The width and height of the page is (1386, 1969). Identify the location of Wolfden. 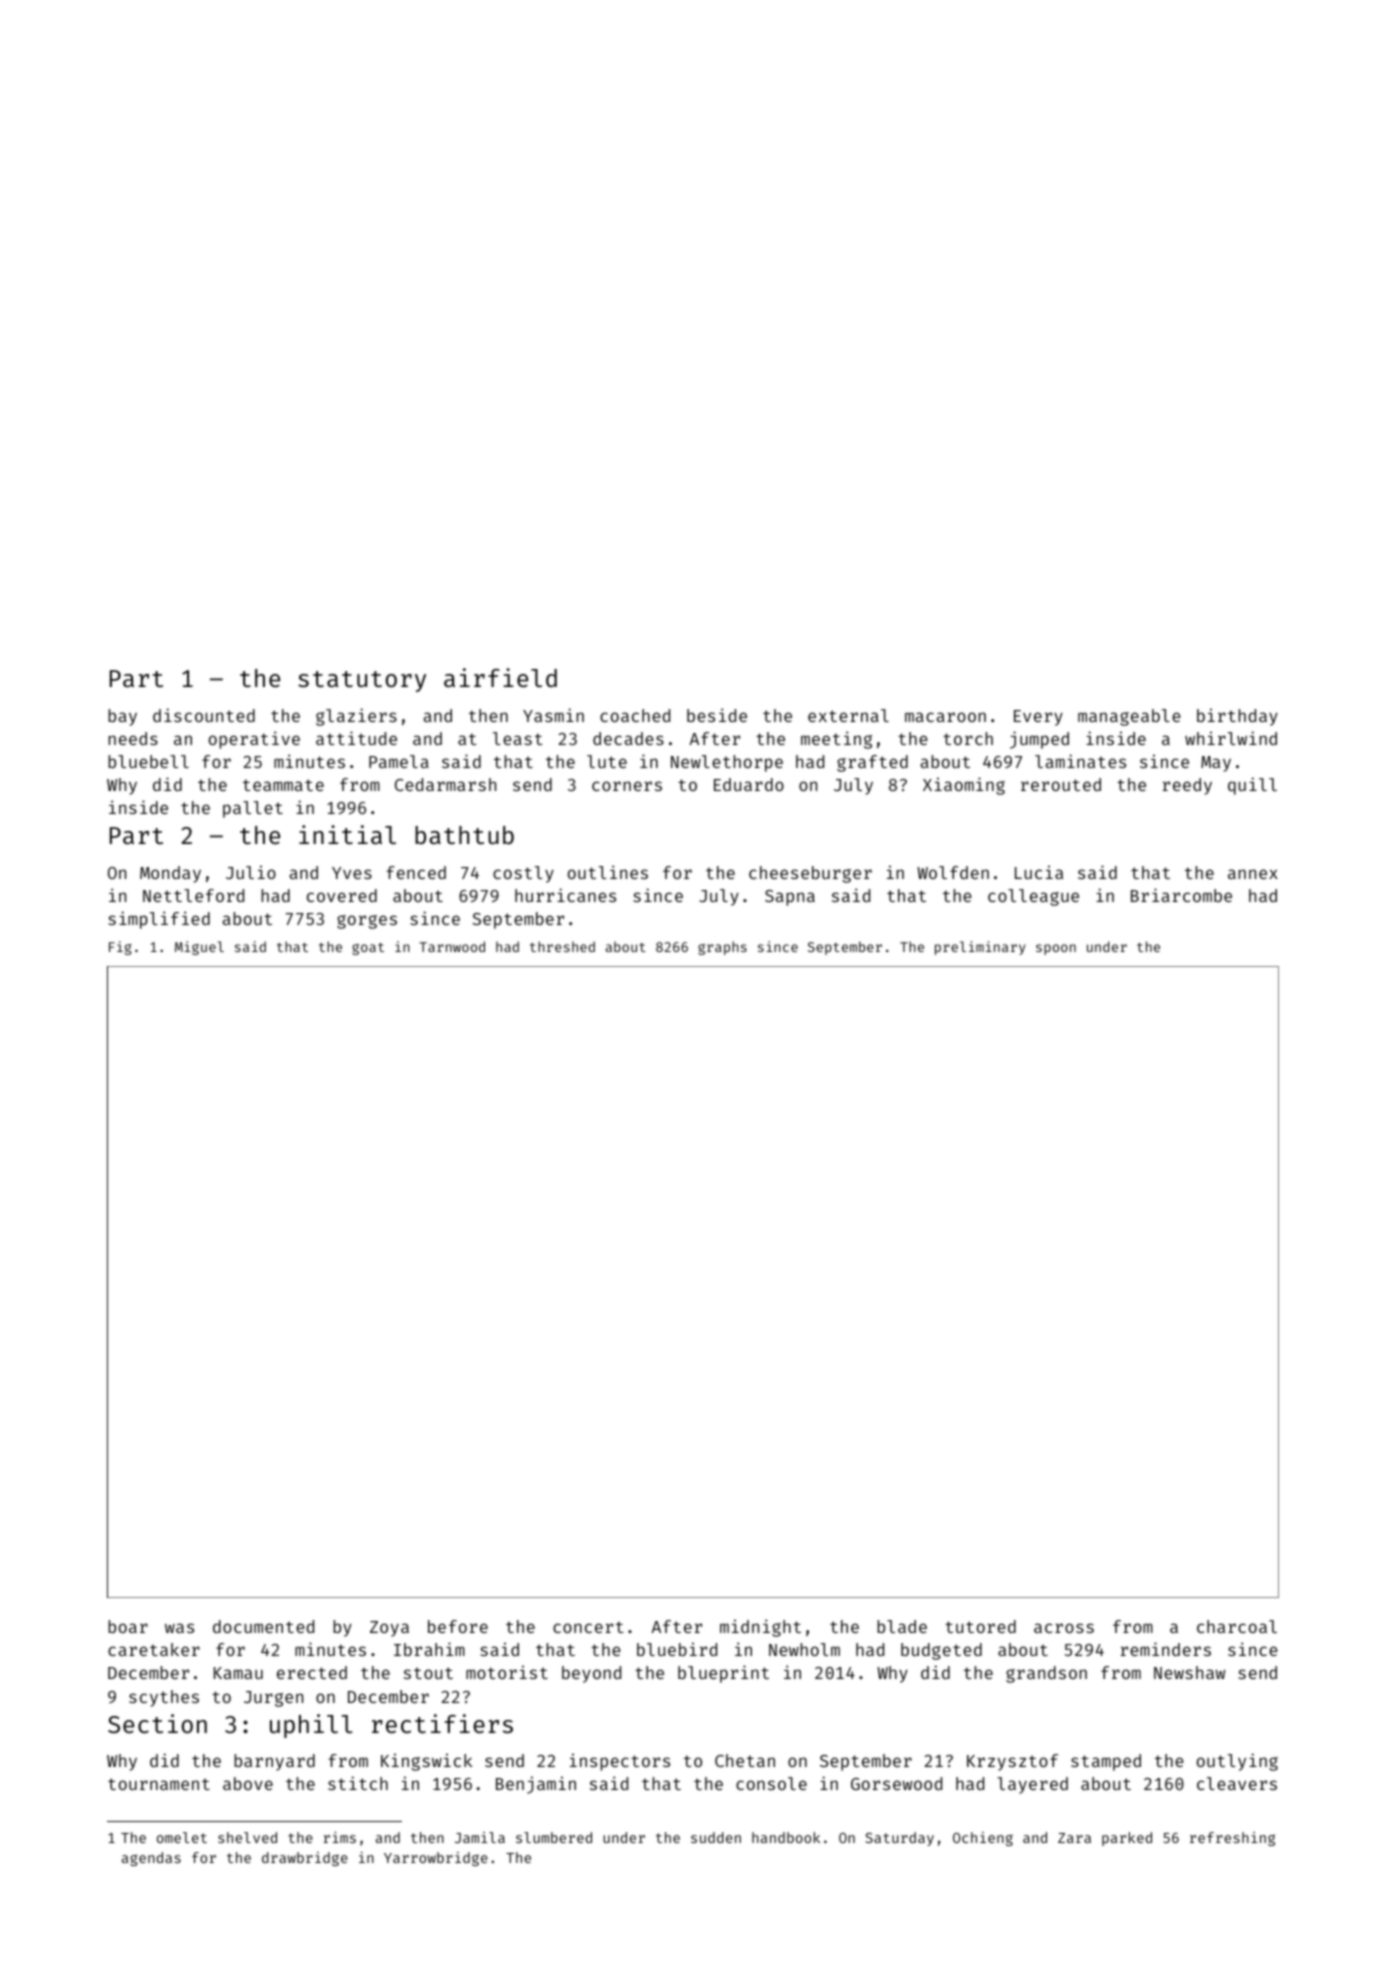
(953, 872).
